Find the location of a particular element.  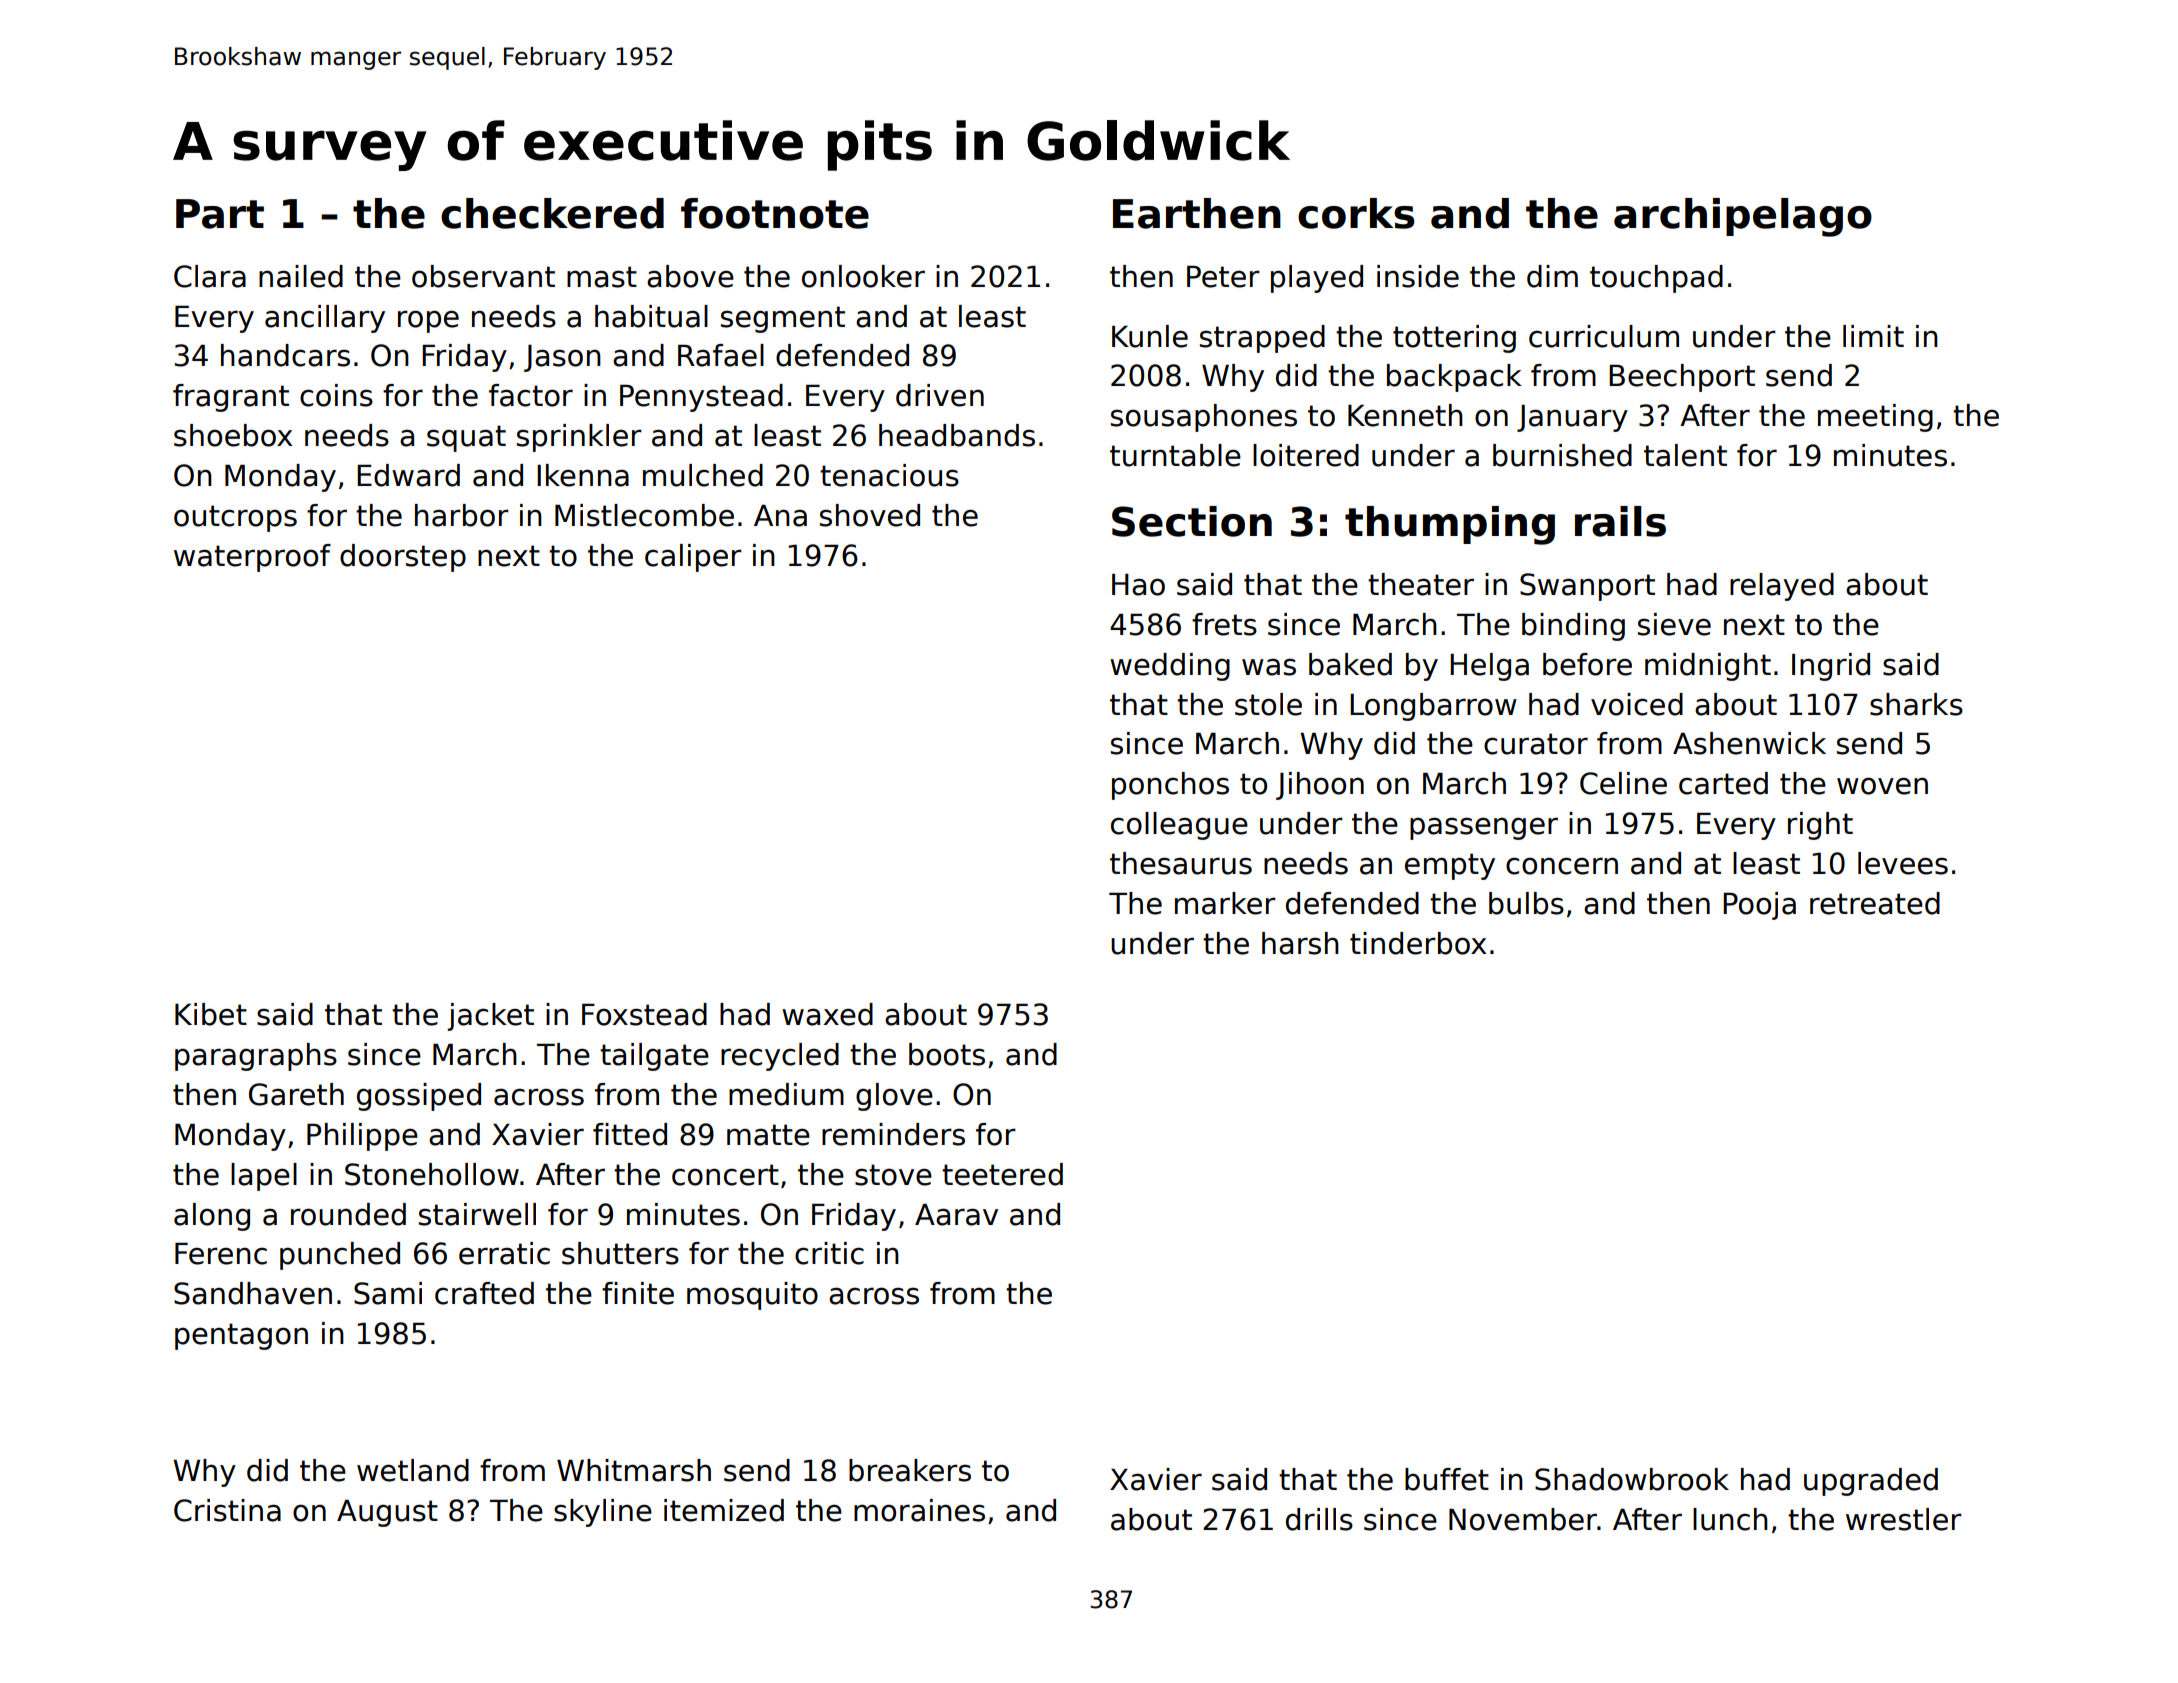

Shadowbrook is located at coordinates (1632, 1479).
